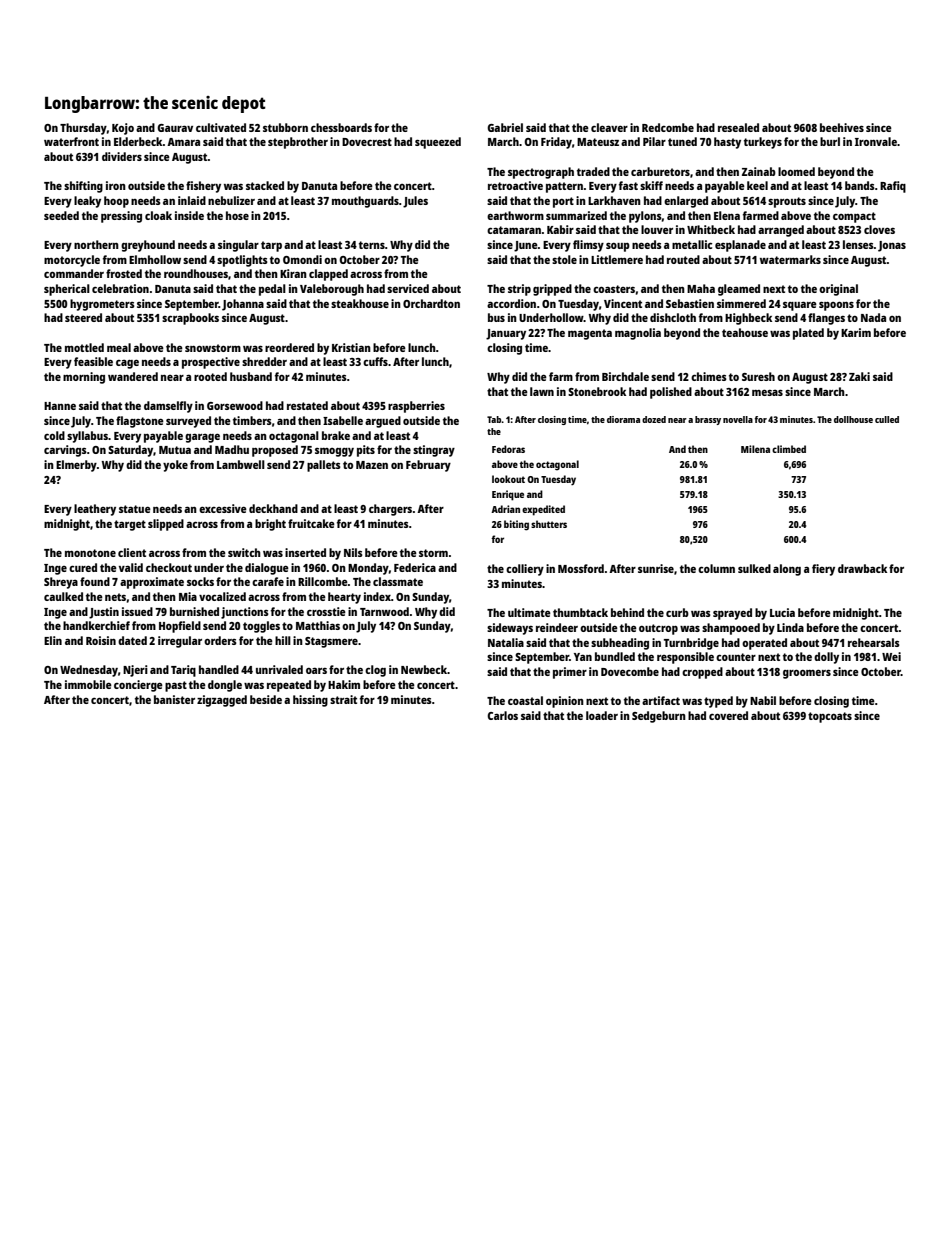 The height and width of the image is (1233, 952). What do you see at coordinates (654, 141) in the image?
I see `Pilar` at bounding box center [654, 141].
